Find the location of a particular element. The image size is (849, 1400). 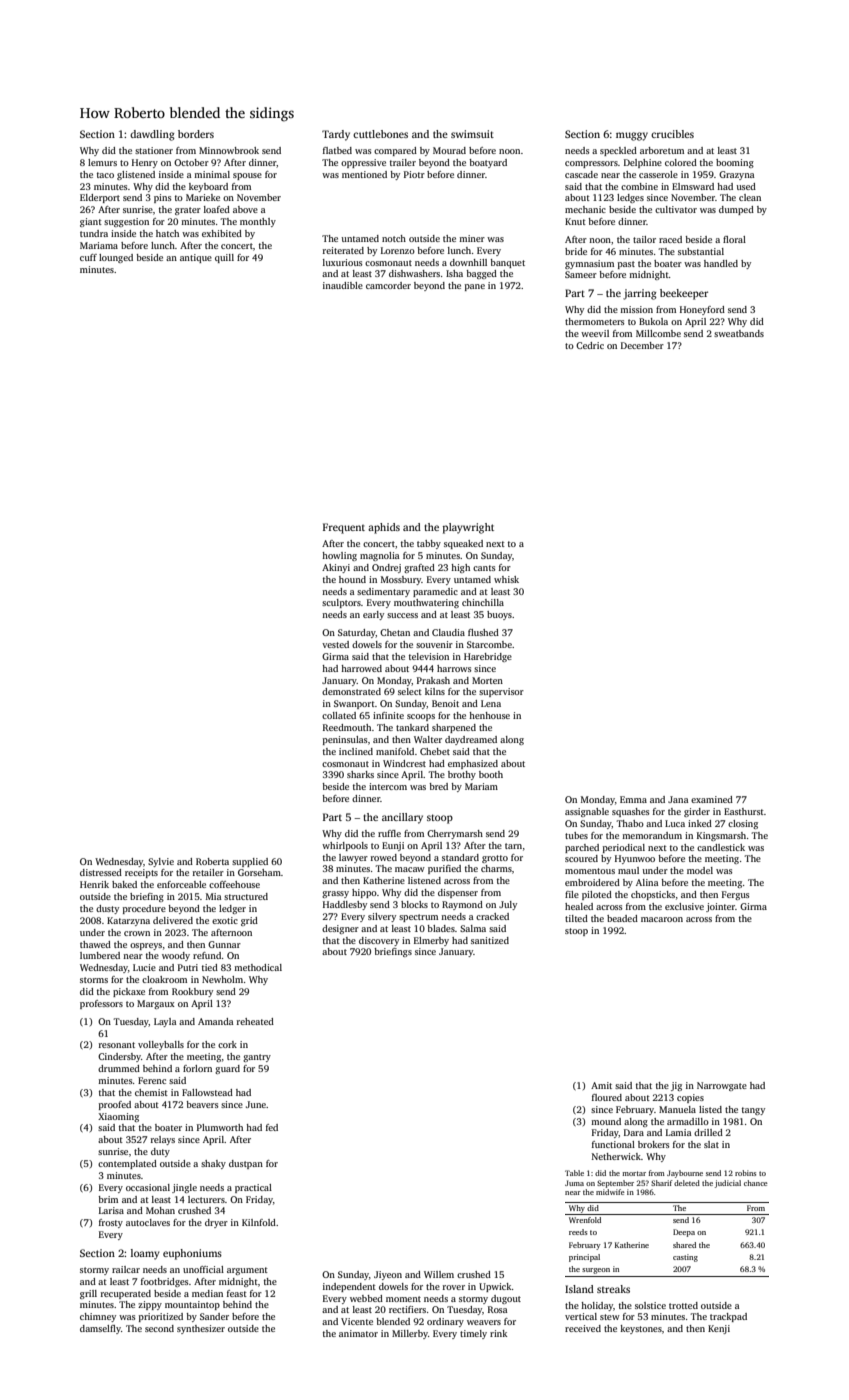

cuttlebones is located at coordinates (380, 134).
